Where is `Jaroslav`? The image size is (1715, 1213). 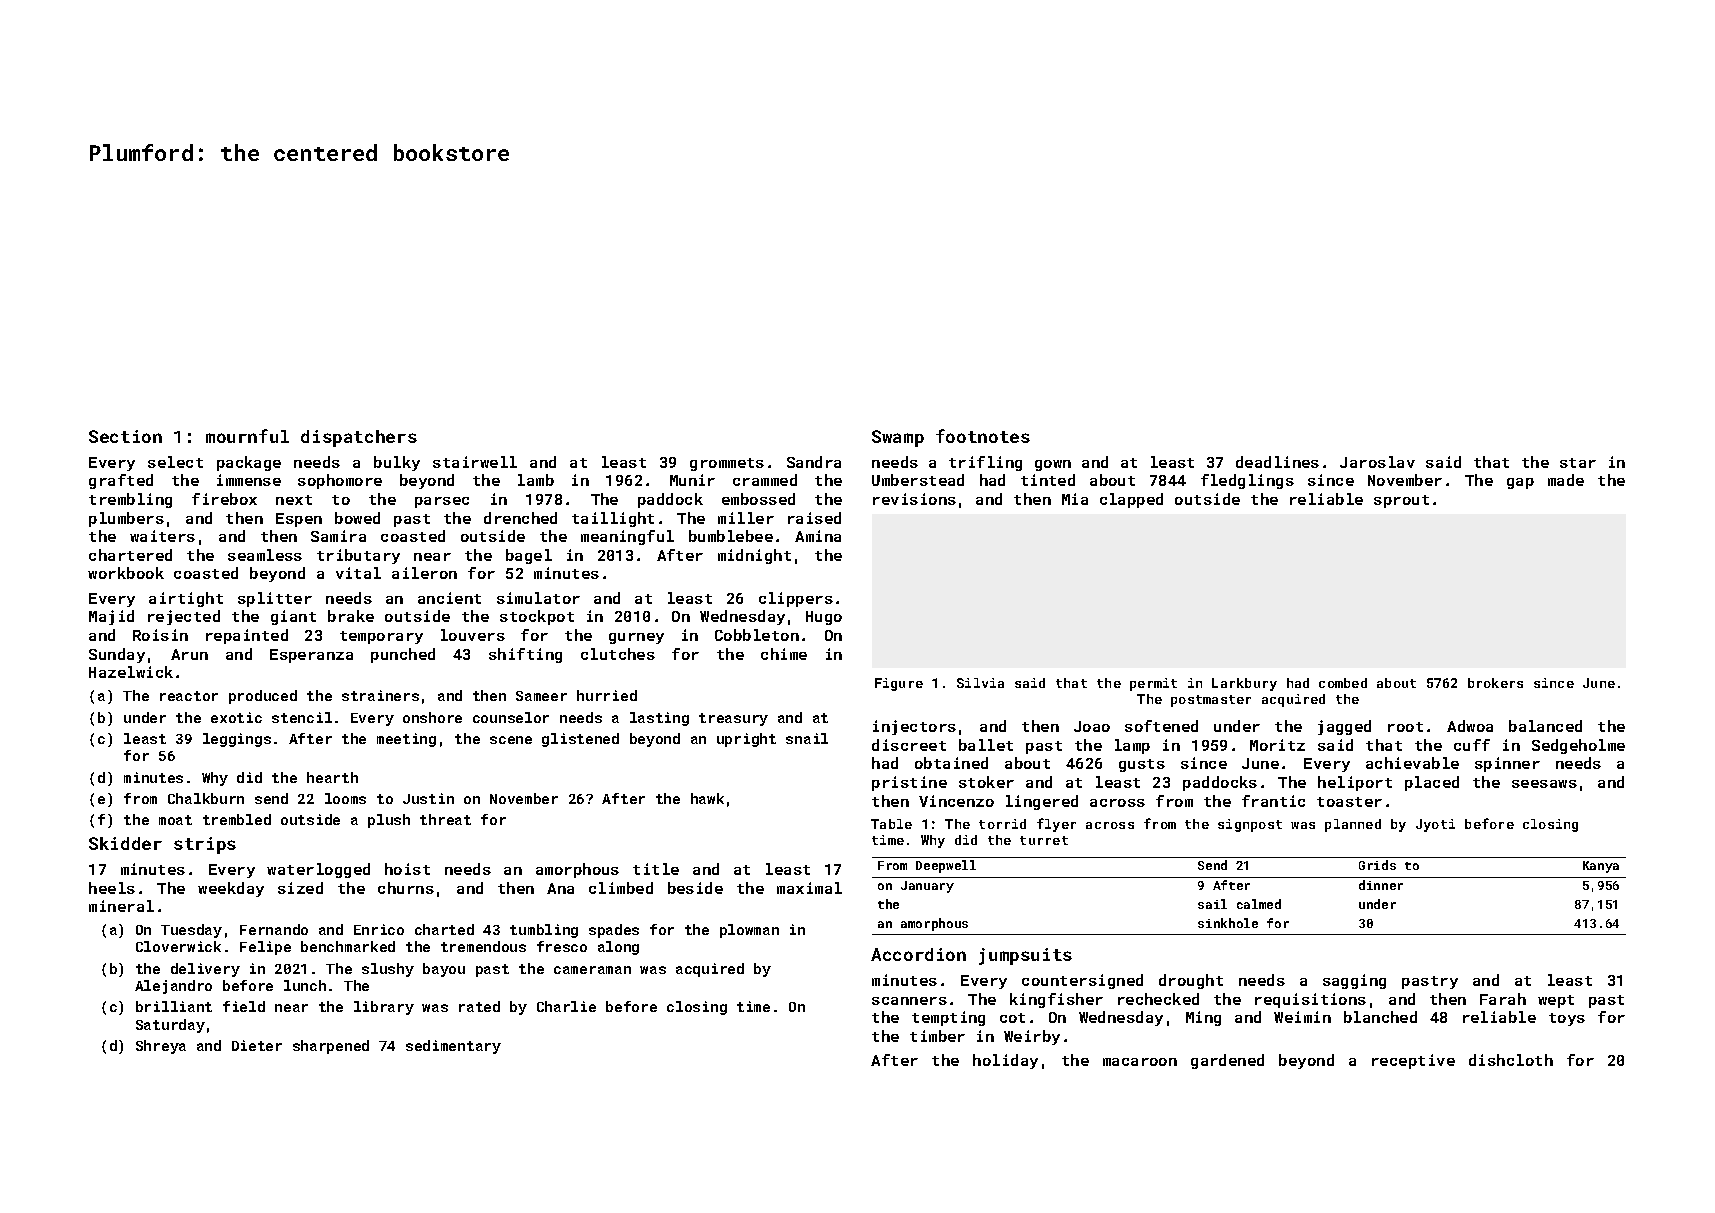 Jaroslav is located at coordinates (1377, 462).
